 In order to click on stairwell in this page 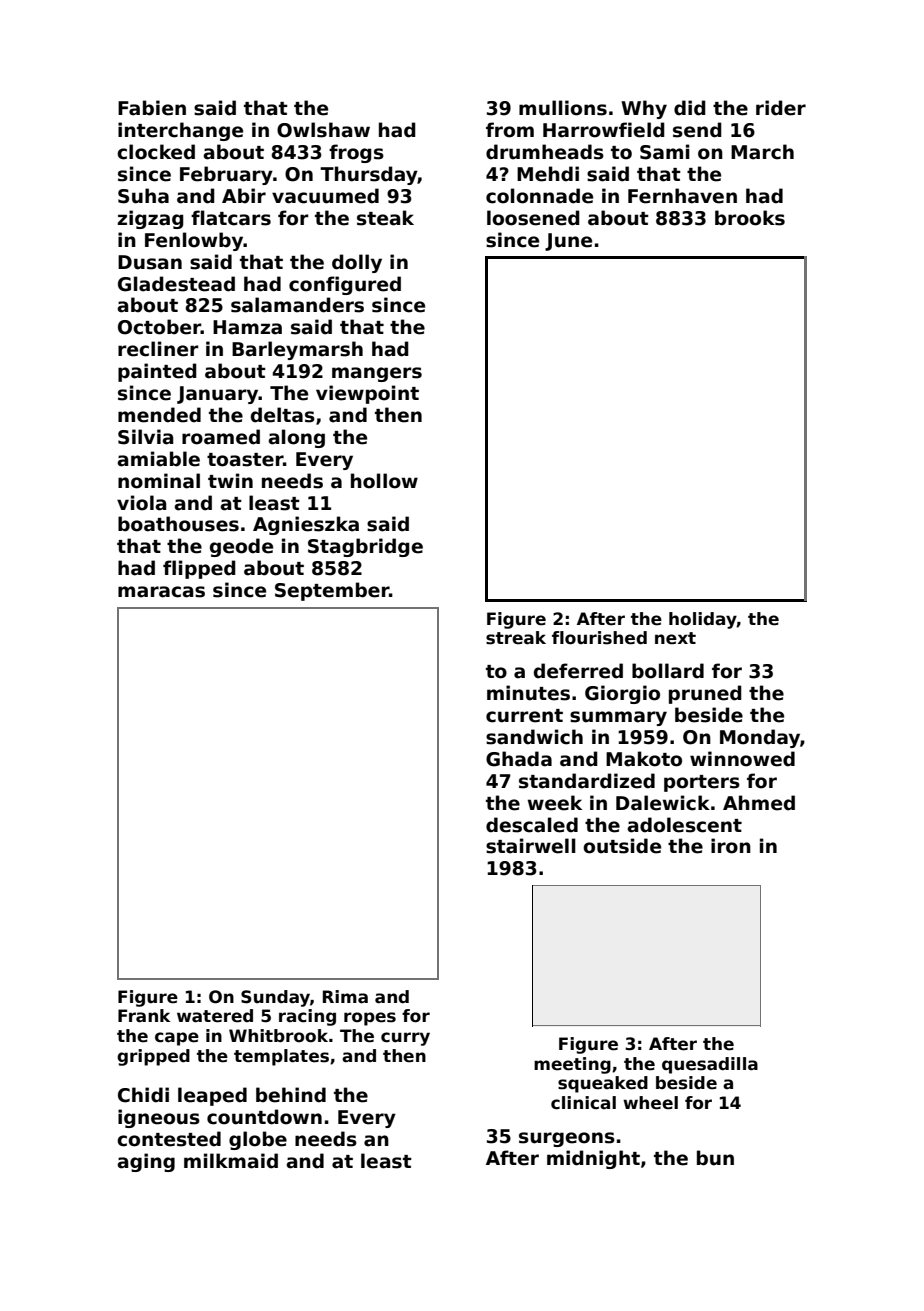, I will do `click(531, 846)`.
